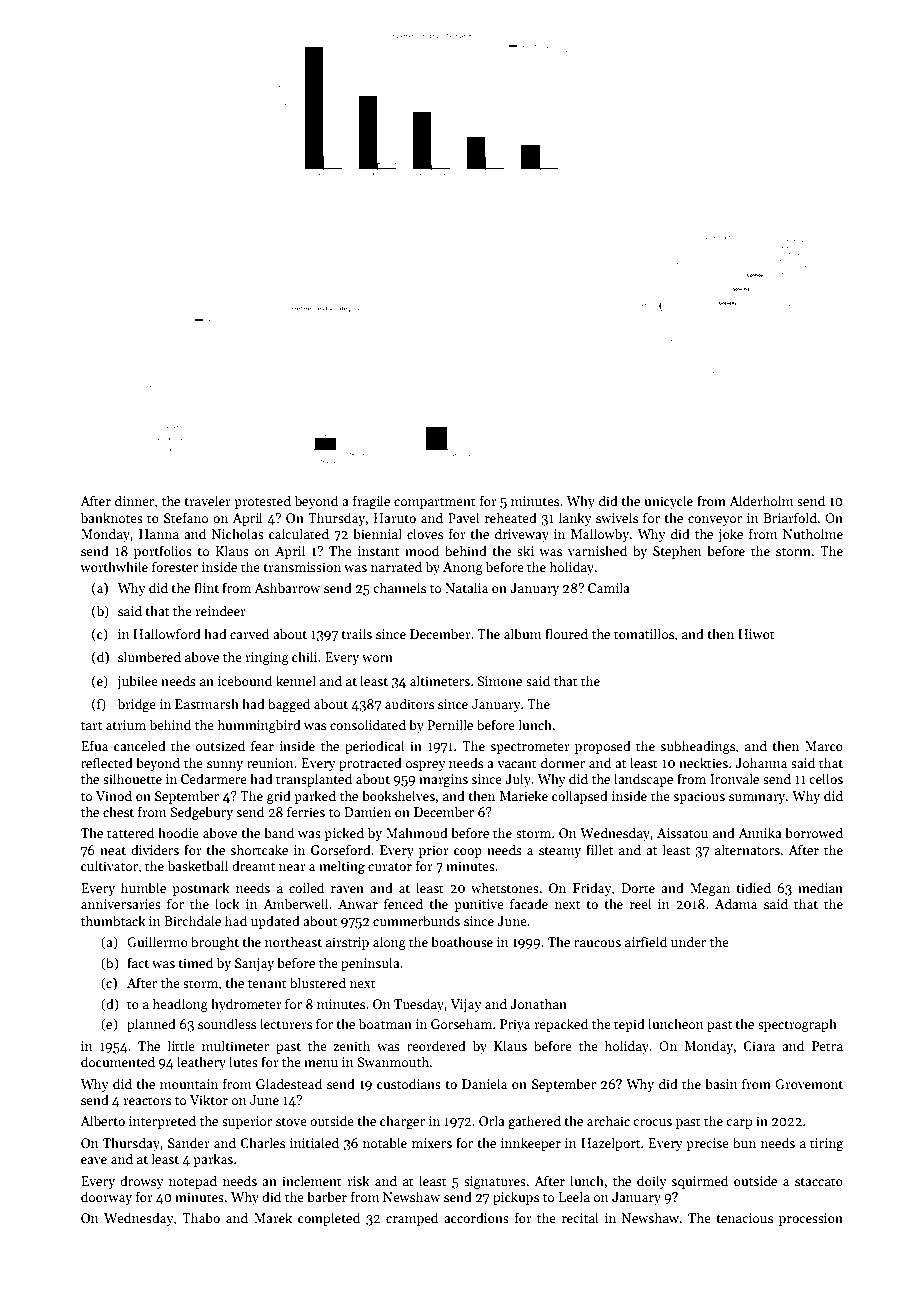  I want to click on fragile, so click(371, 502).
